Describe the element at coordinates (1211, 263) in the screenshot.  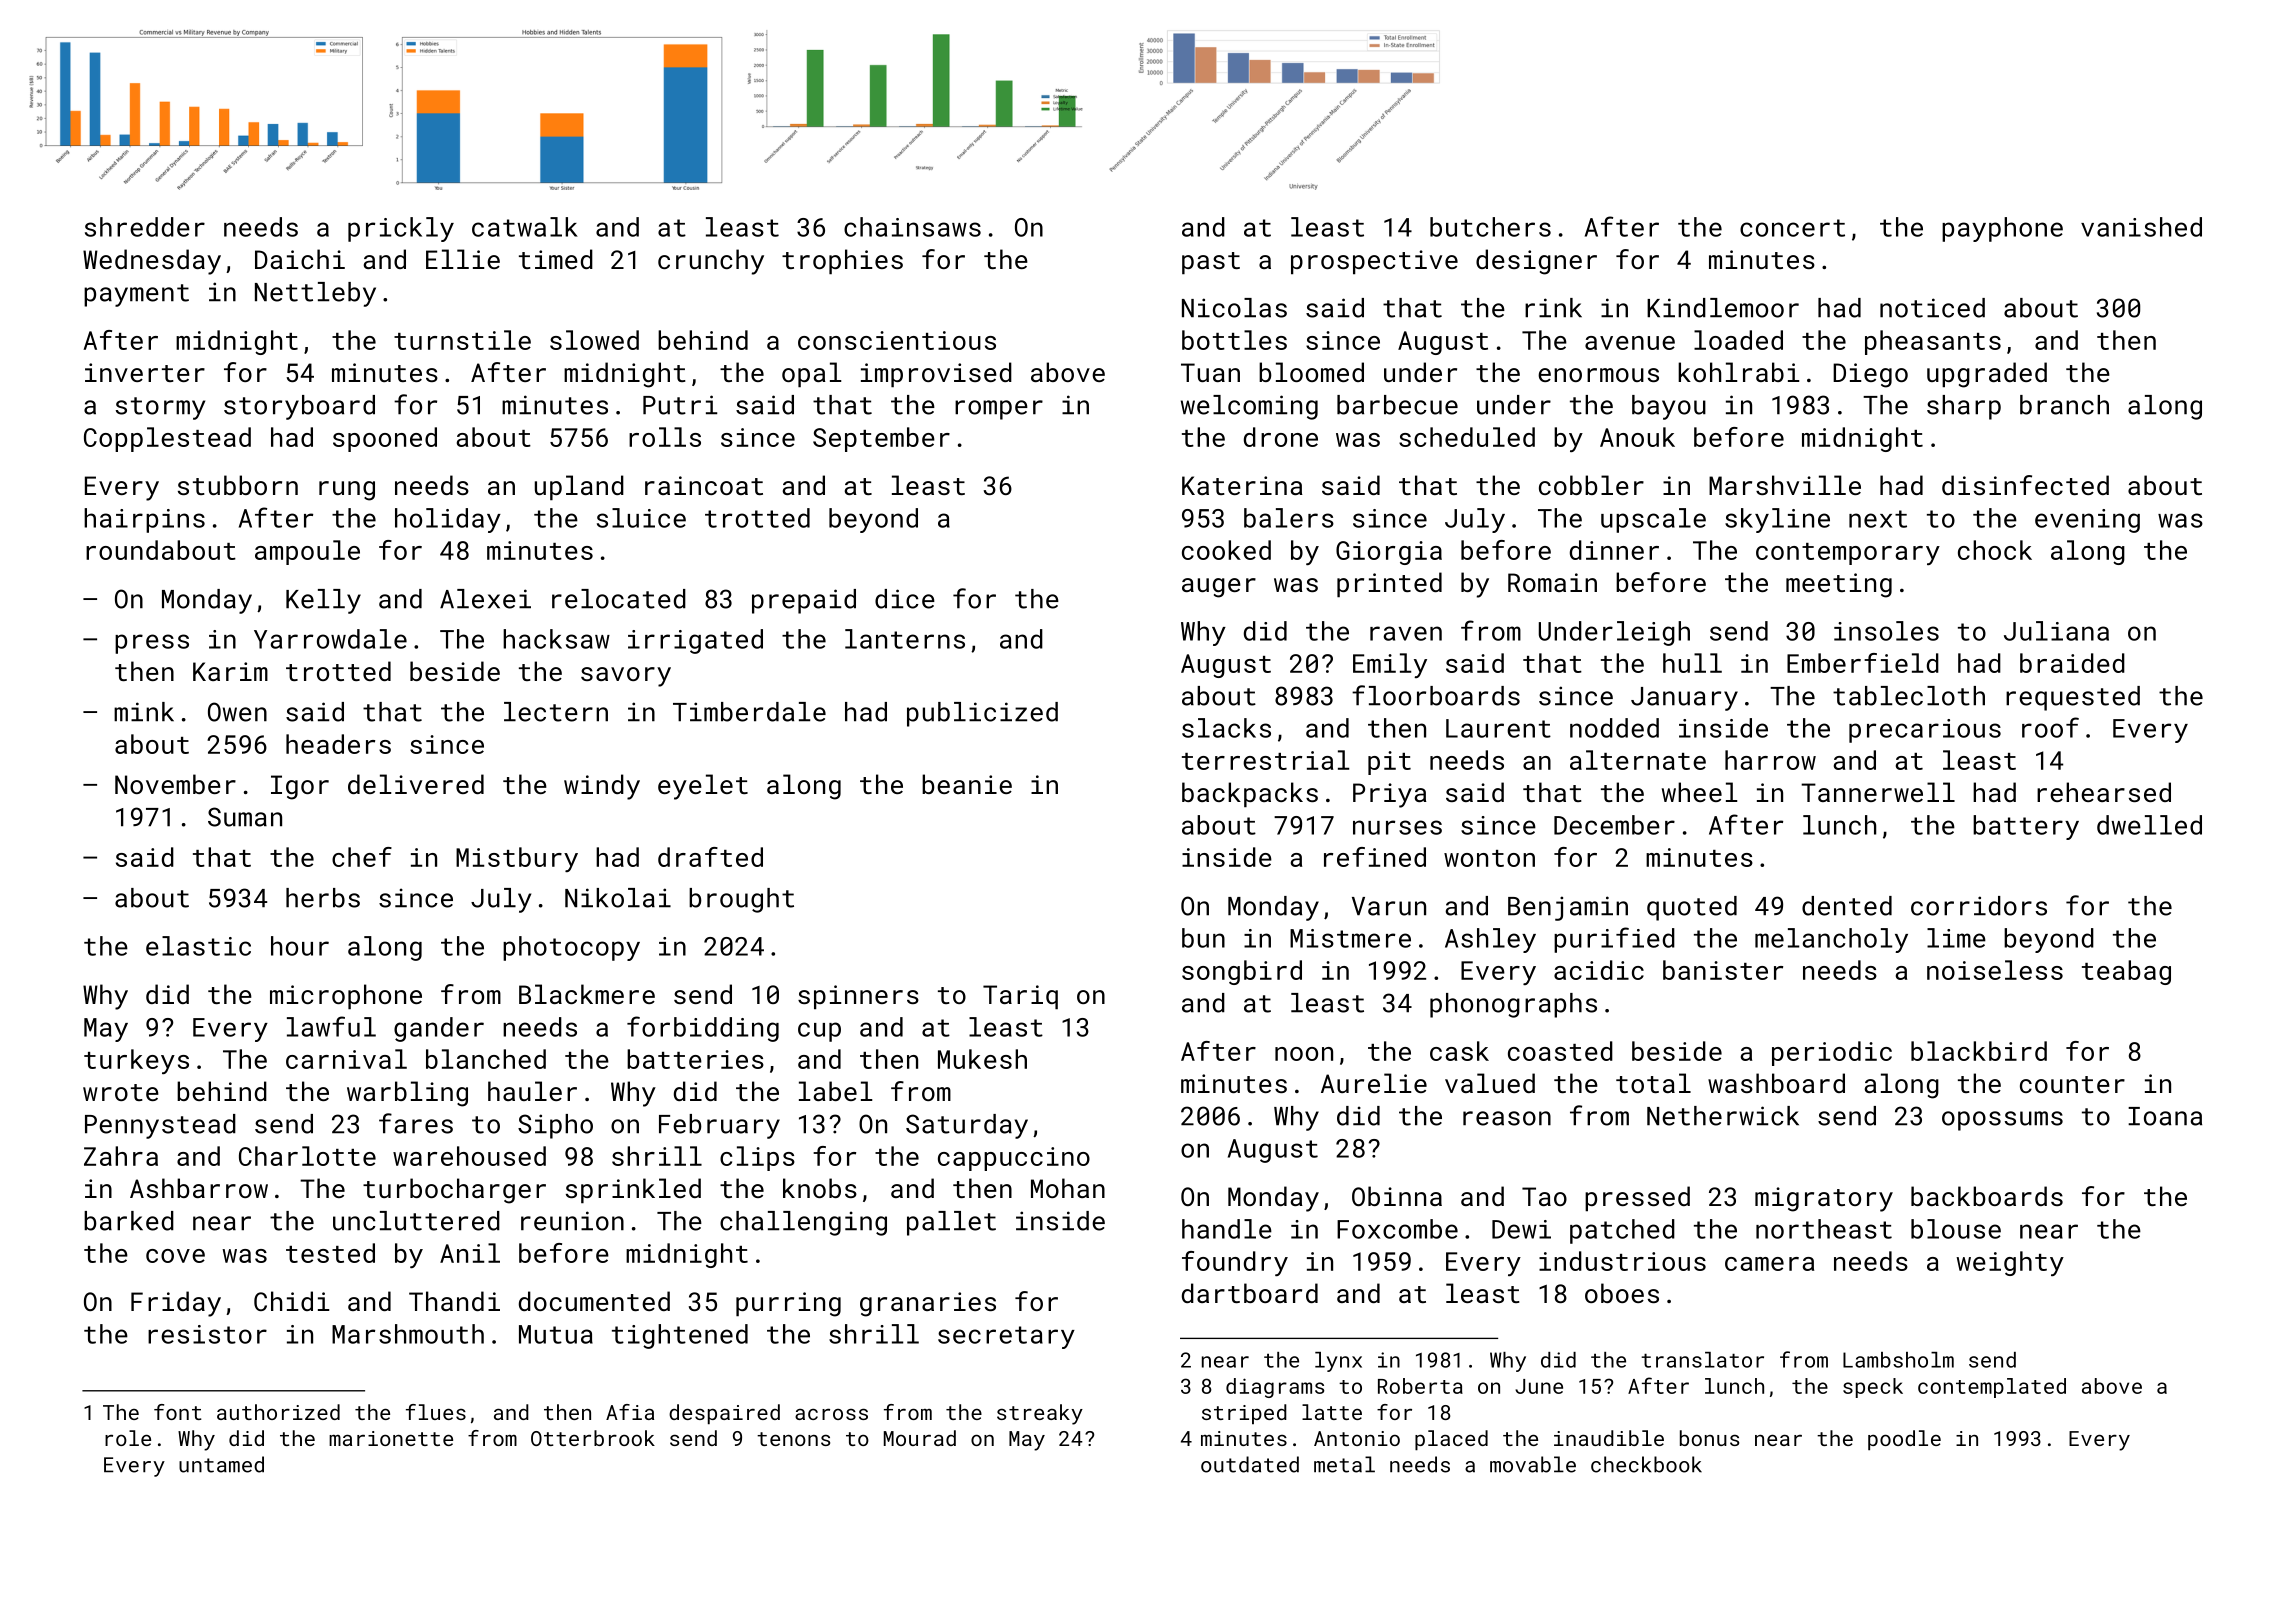
I see `past` at that location.
